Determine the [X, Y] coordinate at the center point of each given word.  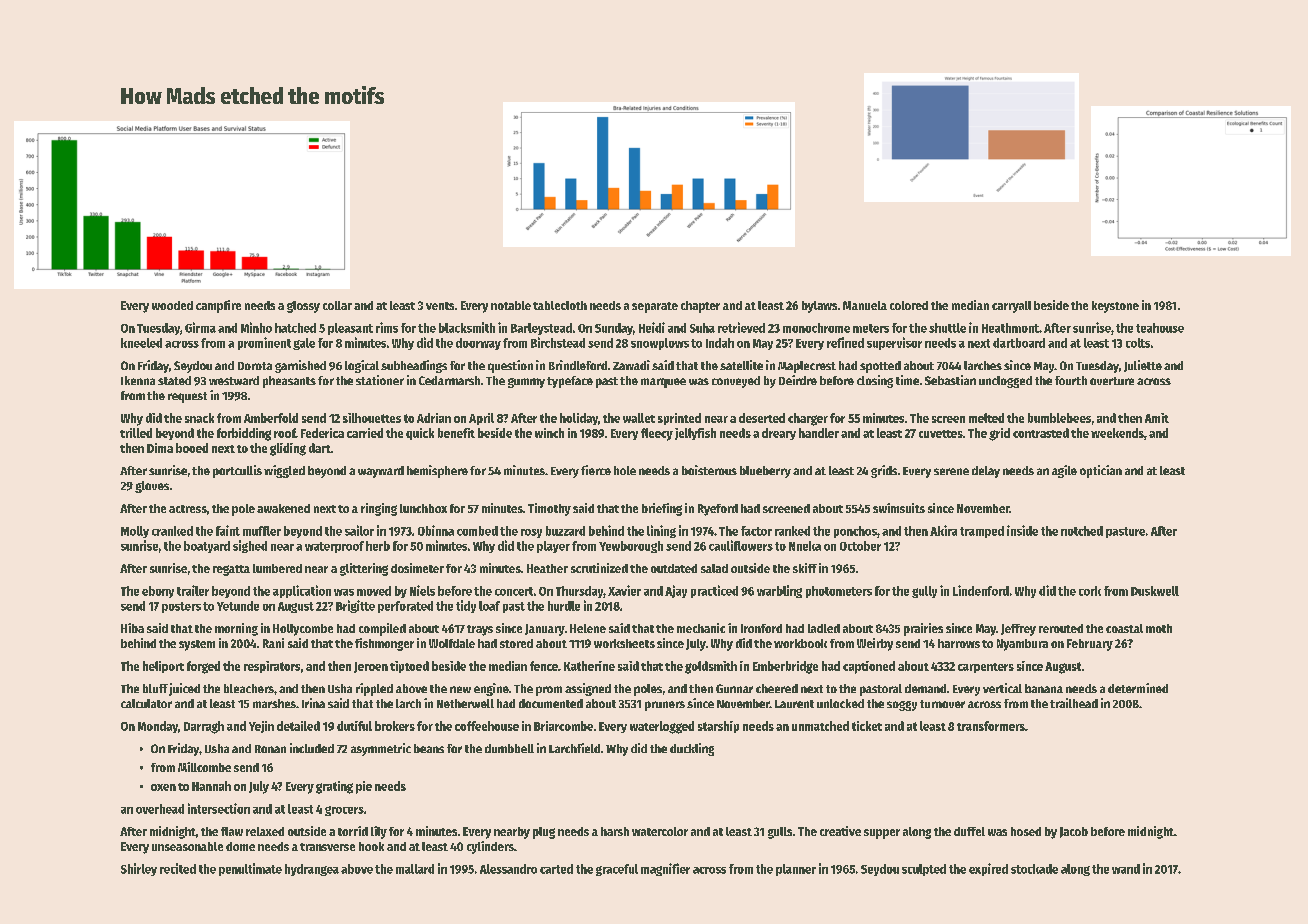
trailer [193, 590]
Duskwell [1155, 591]
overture [1112, 381]
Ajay [676, 591]
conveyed [736, 382]
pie [364, 787]
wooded [172, 305]
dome [240, 846]
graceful [617, 870]
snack [199, 418]
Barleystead [541, 329]
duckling [692, 749]
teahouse [1160, 328]
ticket [867, 726]
